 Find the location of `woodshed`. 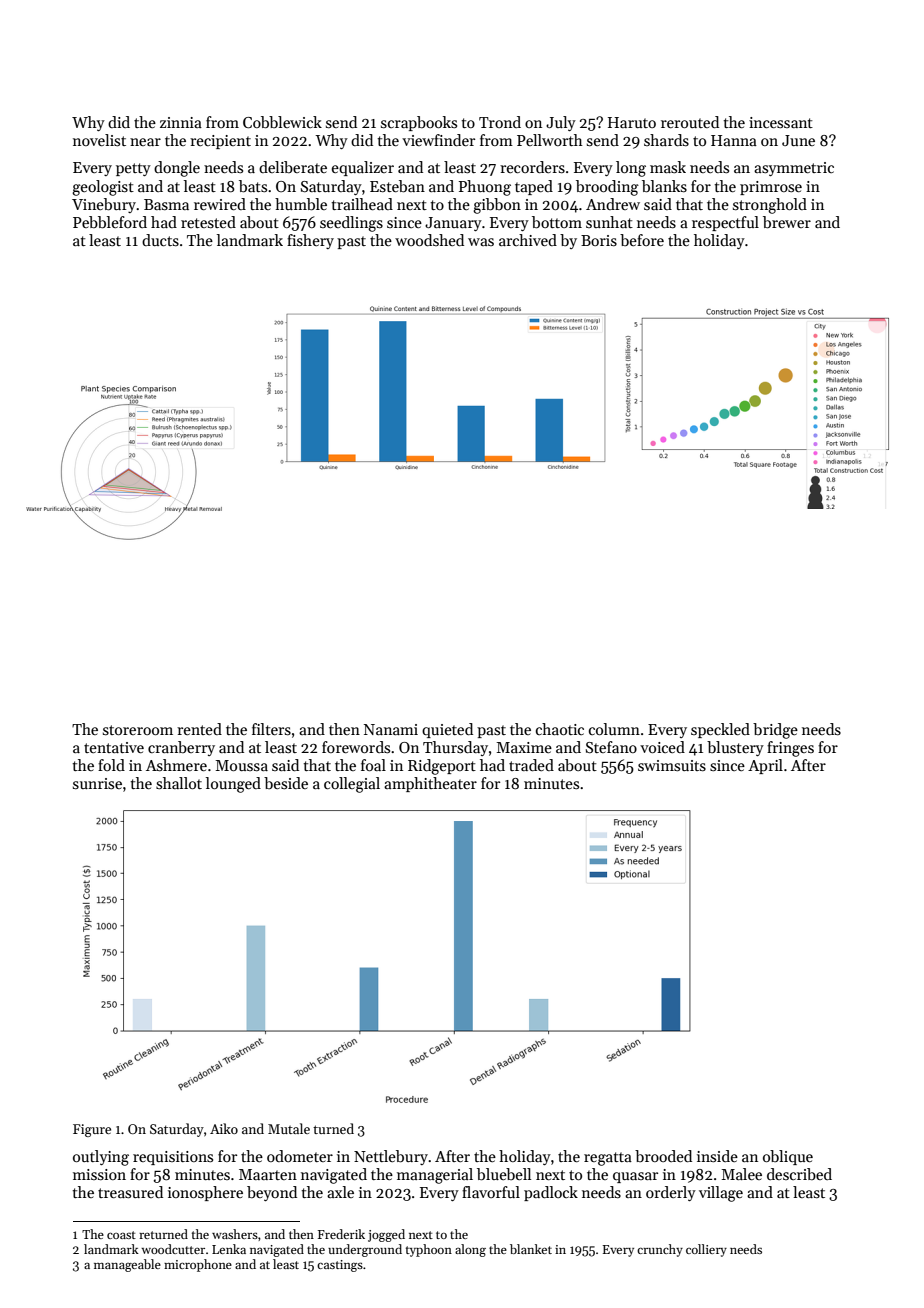

woodshed is located at coordinates (429, 240).
